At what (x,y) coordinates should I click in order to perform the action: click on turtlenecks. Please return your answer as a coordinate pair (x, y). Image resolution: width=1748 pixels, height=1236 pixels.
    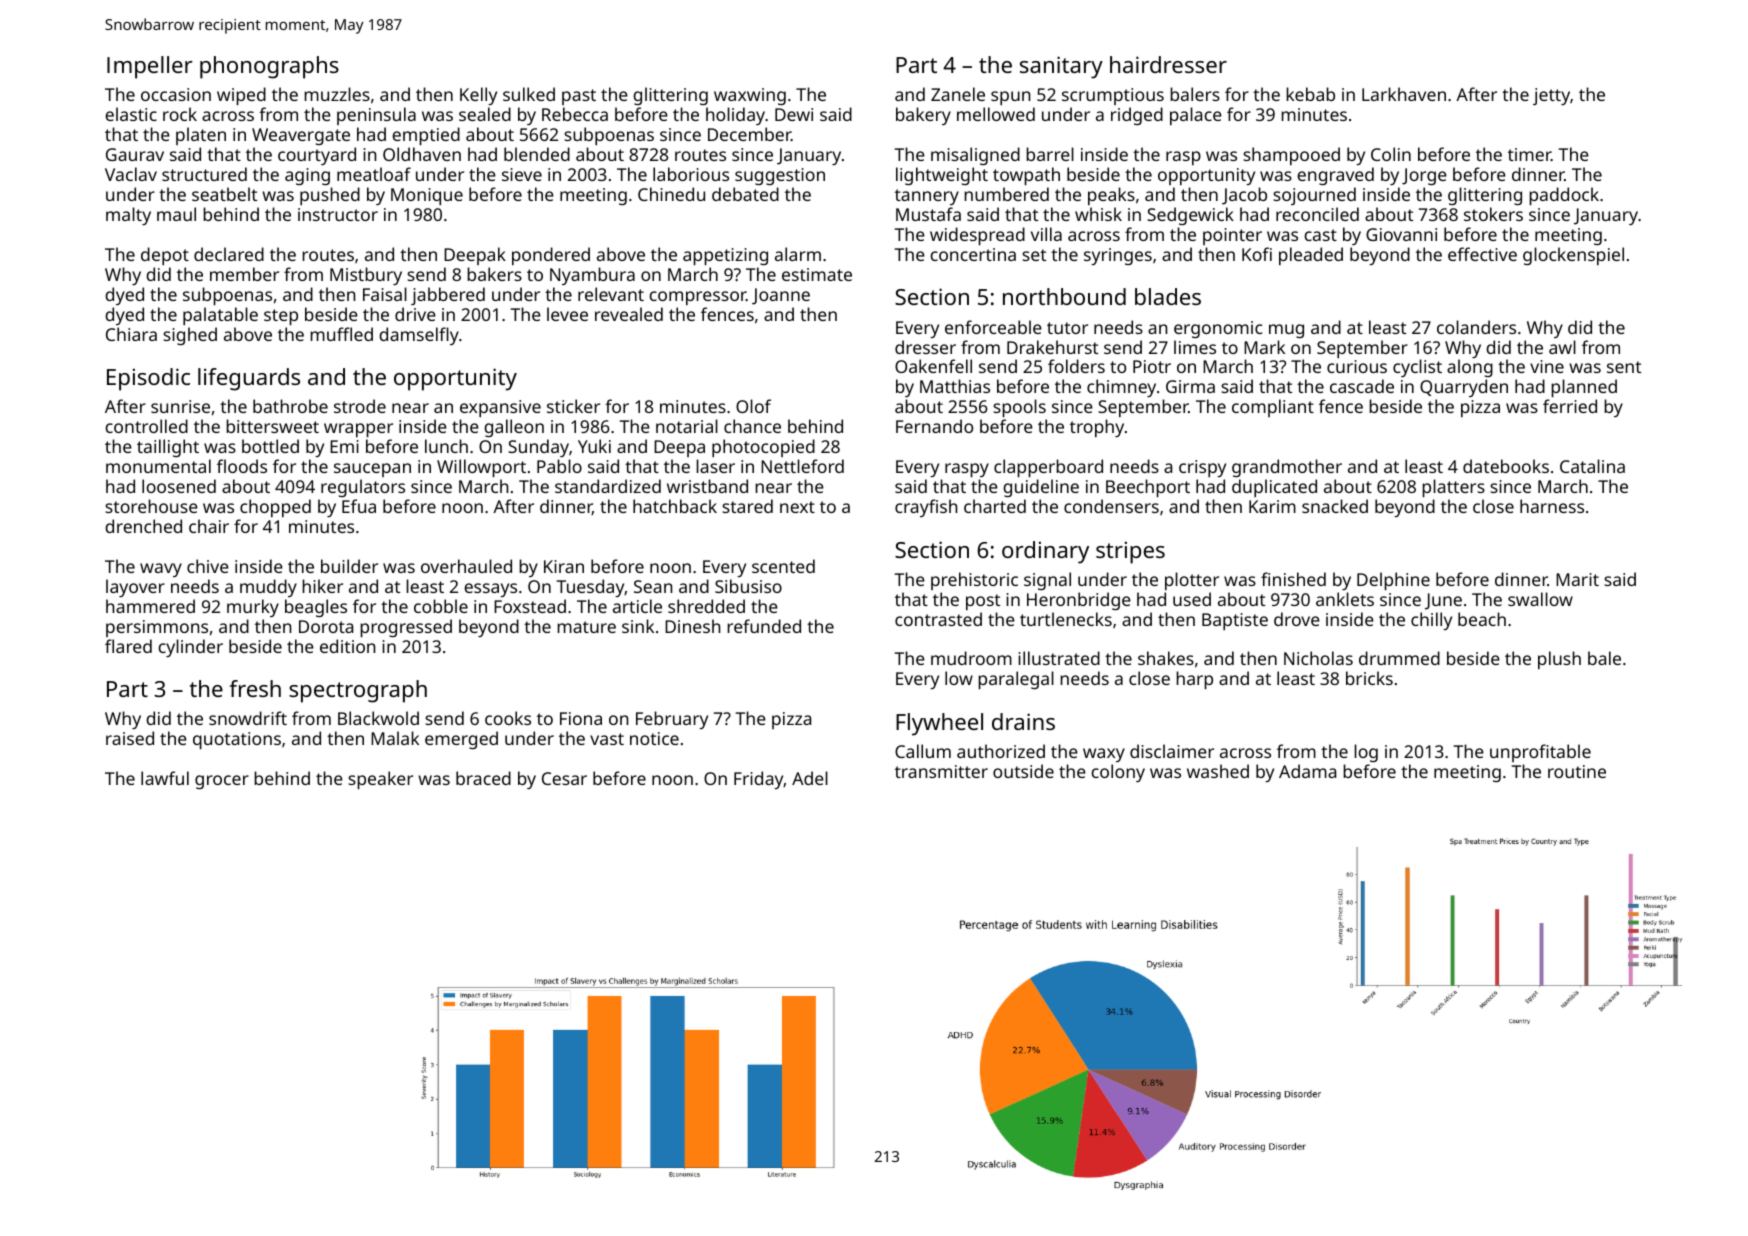
    Looking at the image, I should click on (1066, 619).
